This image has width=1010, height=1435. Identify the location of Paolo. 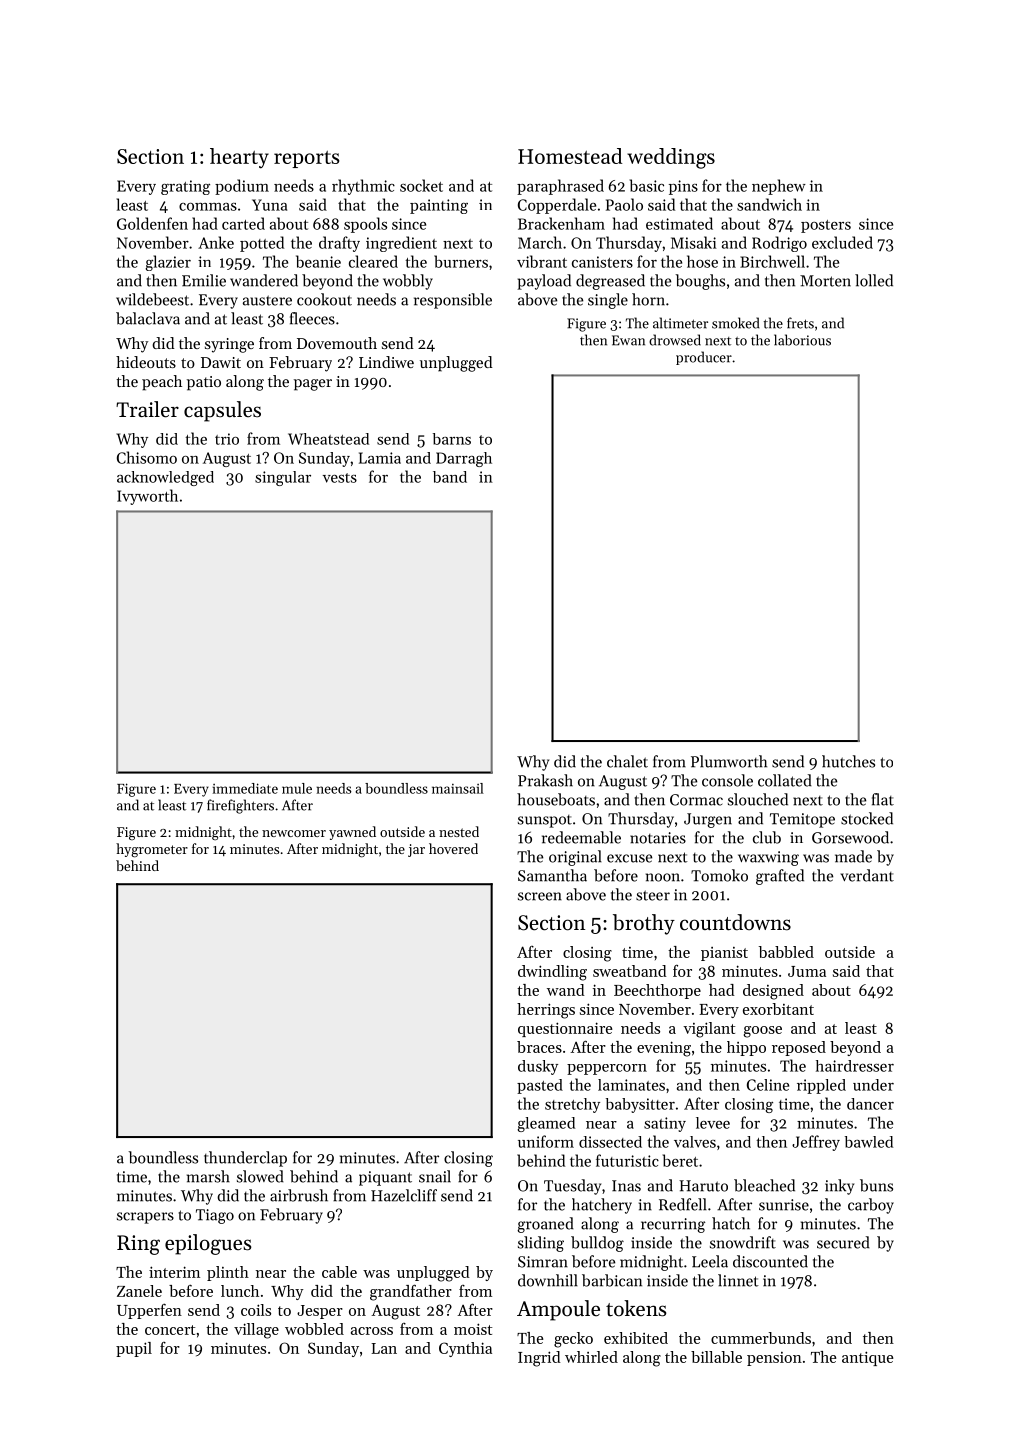
(624, 204).
